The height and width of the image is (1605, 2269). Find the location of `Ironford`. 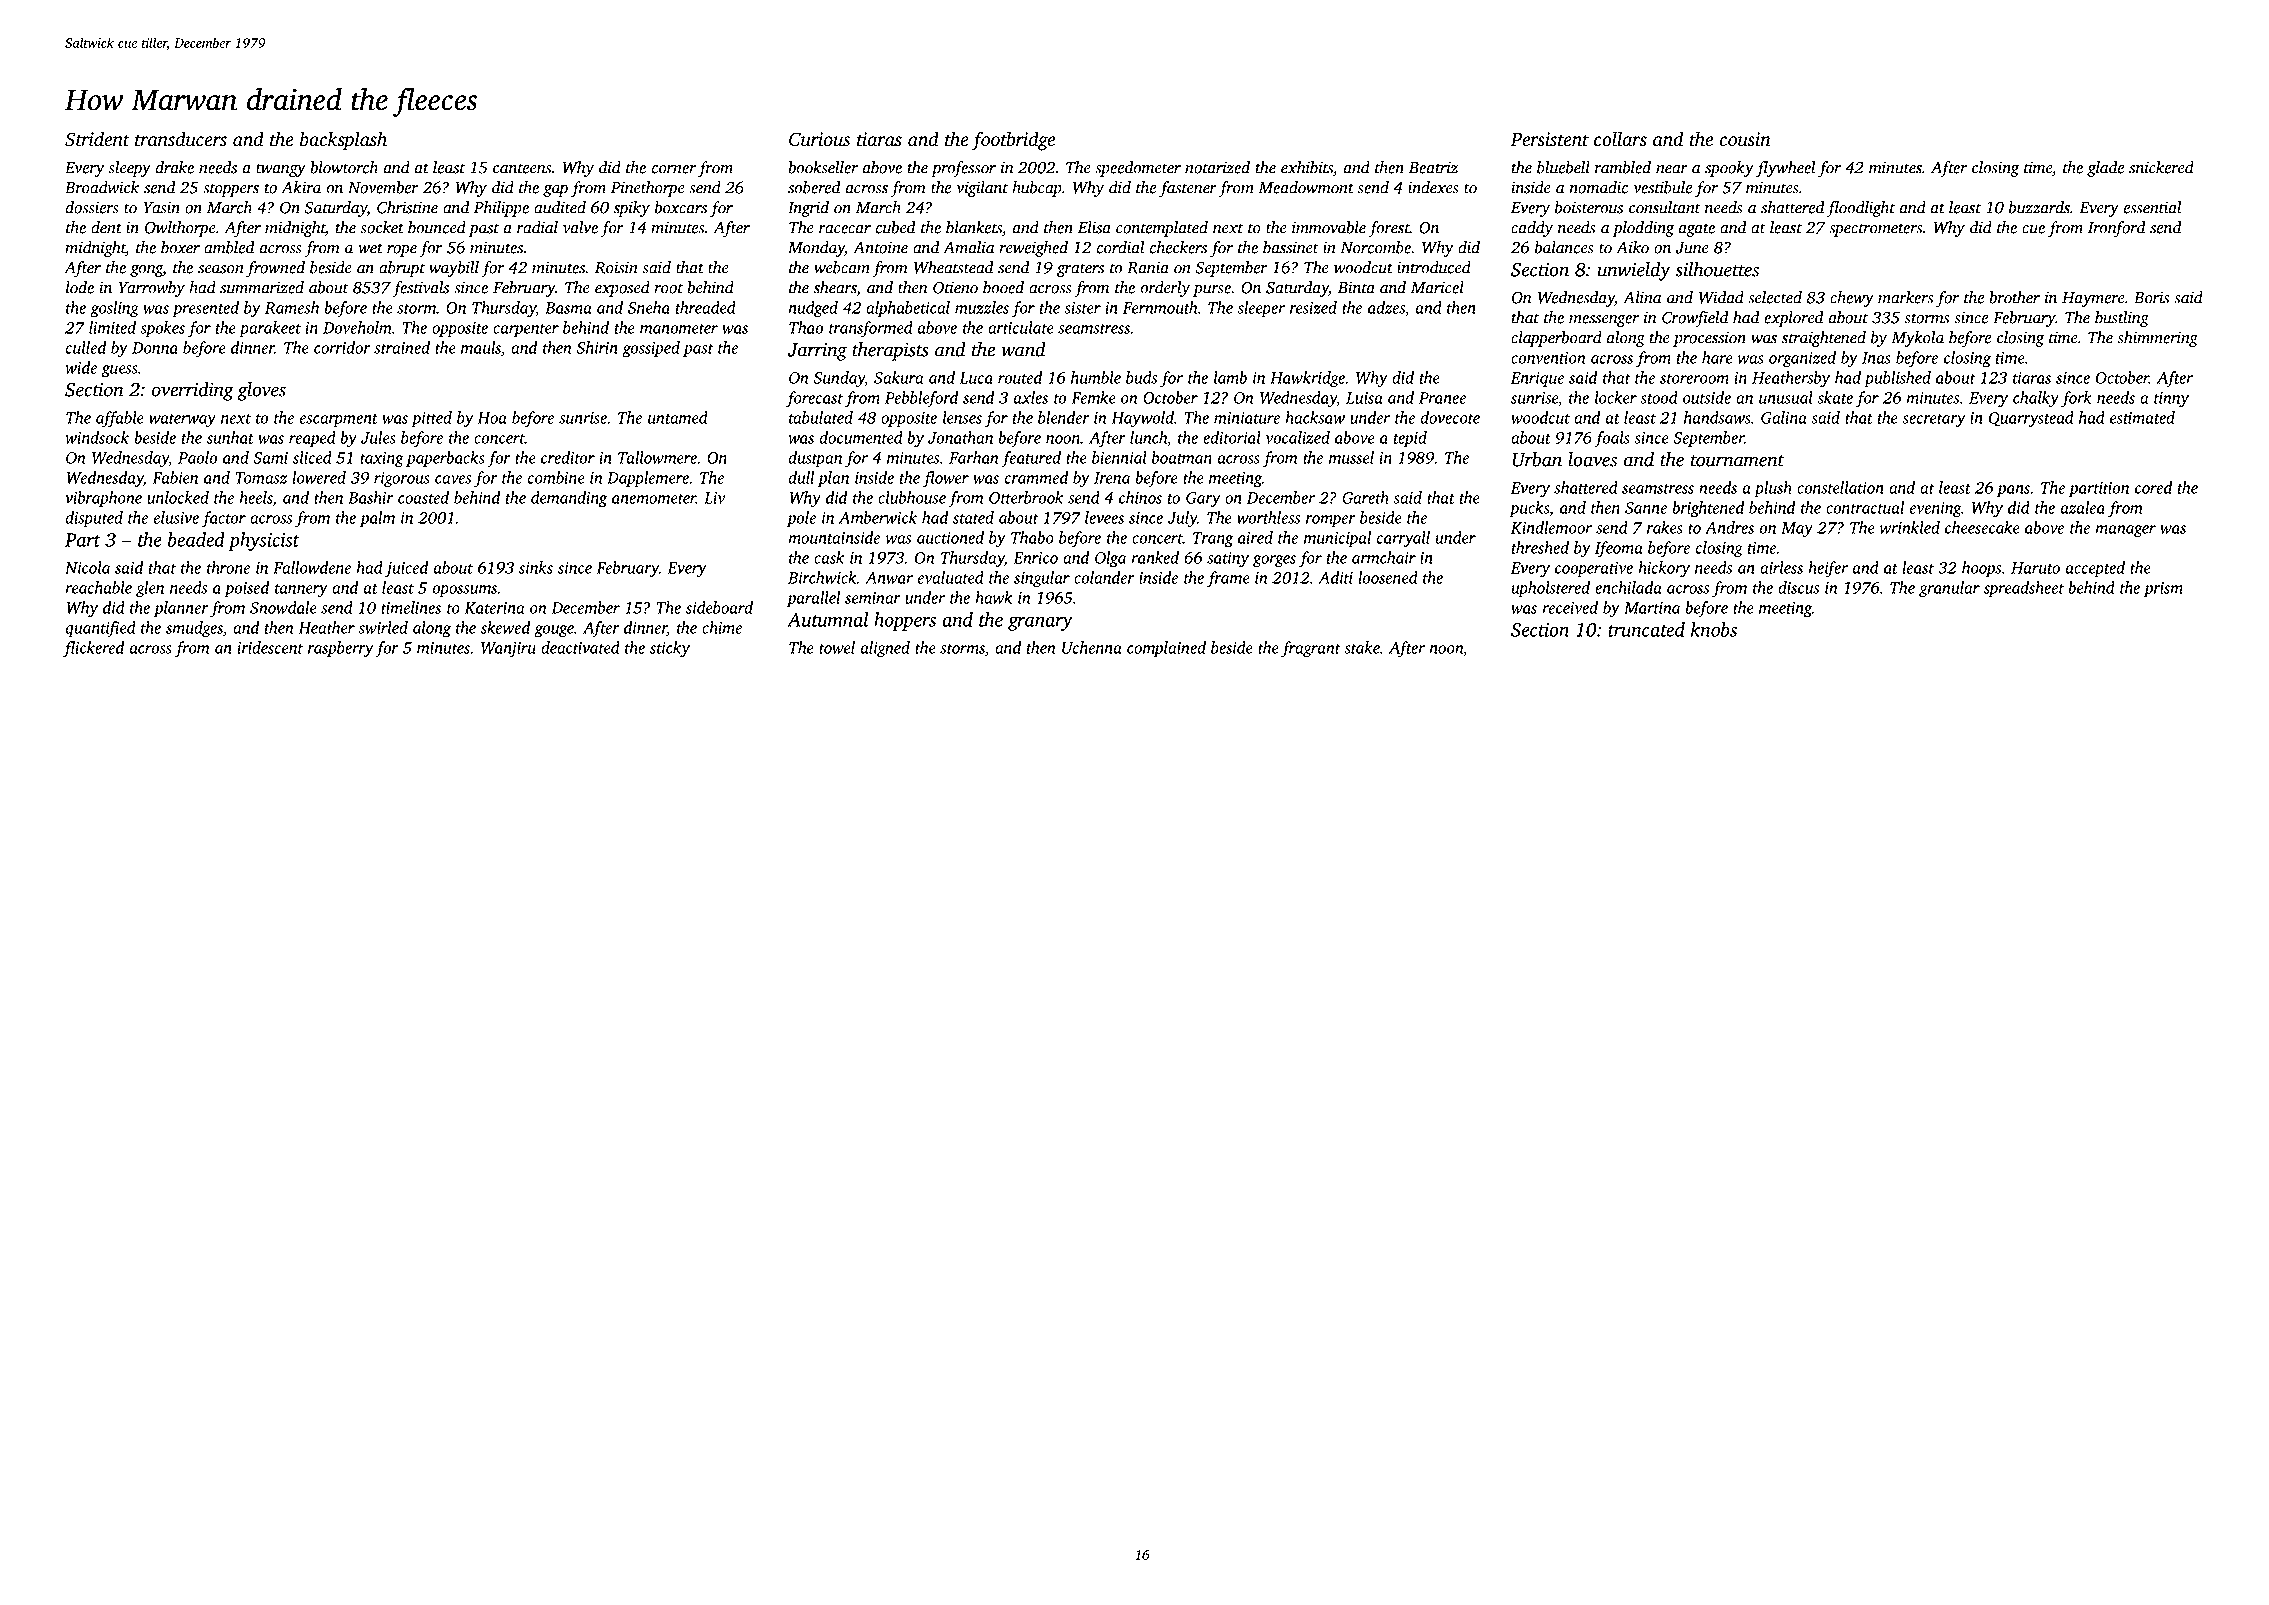

Ironford is located at coordinates (2116, 229).
